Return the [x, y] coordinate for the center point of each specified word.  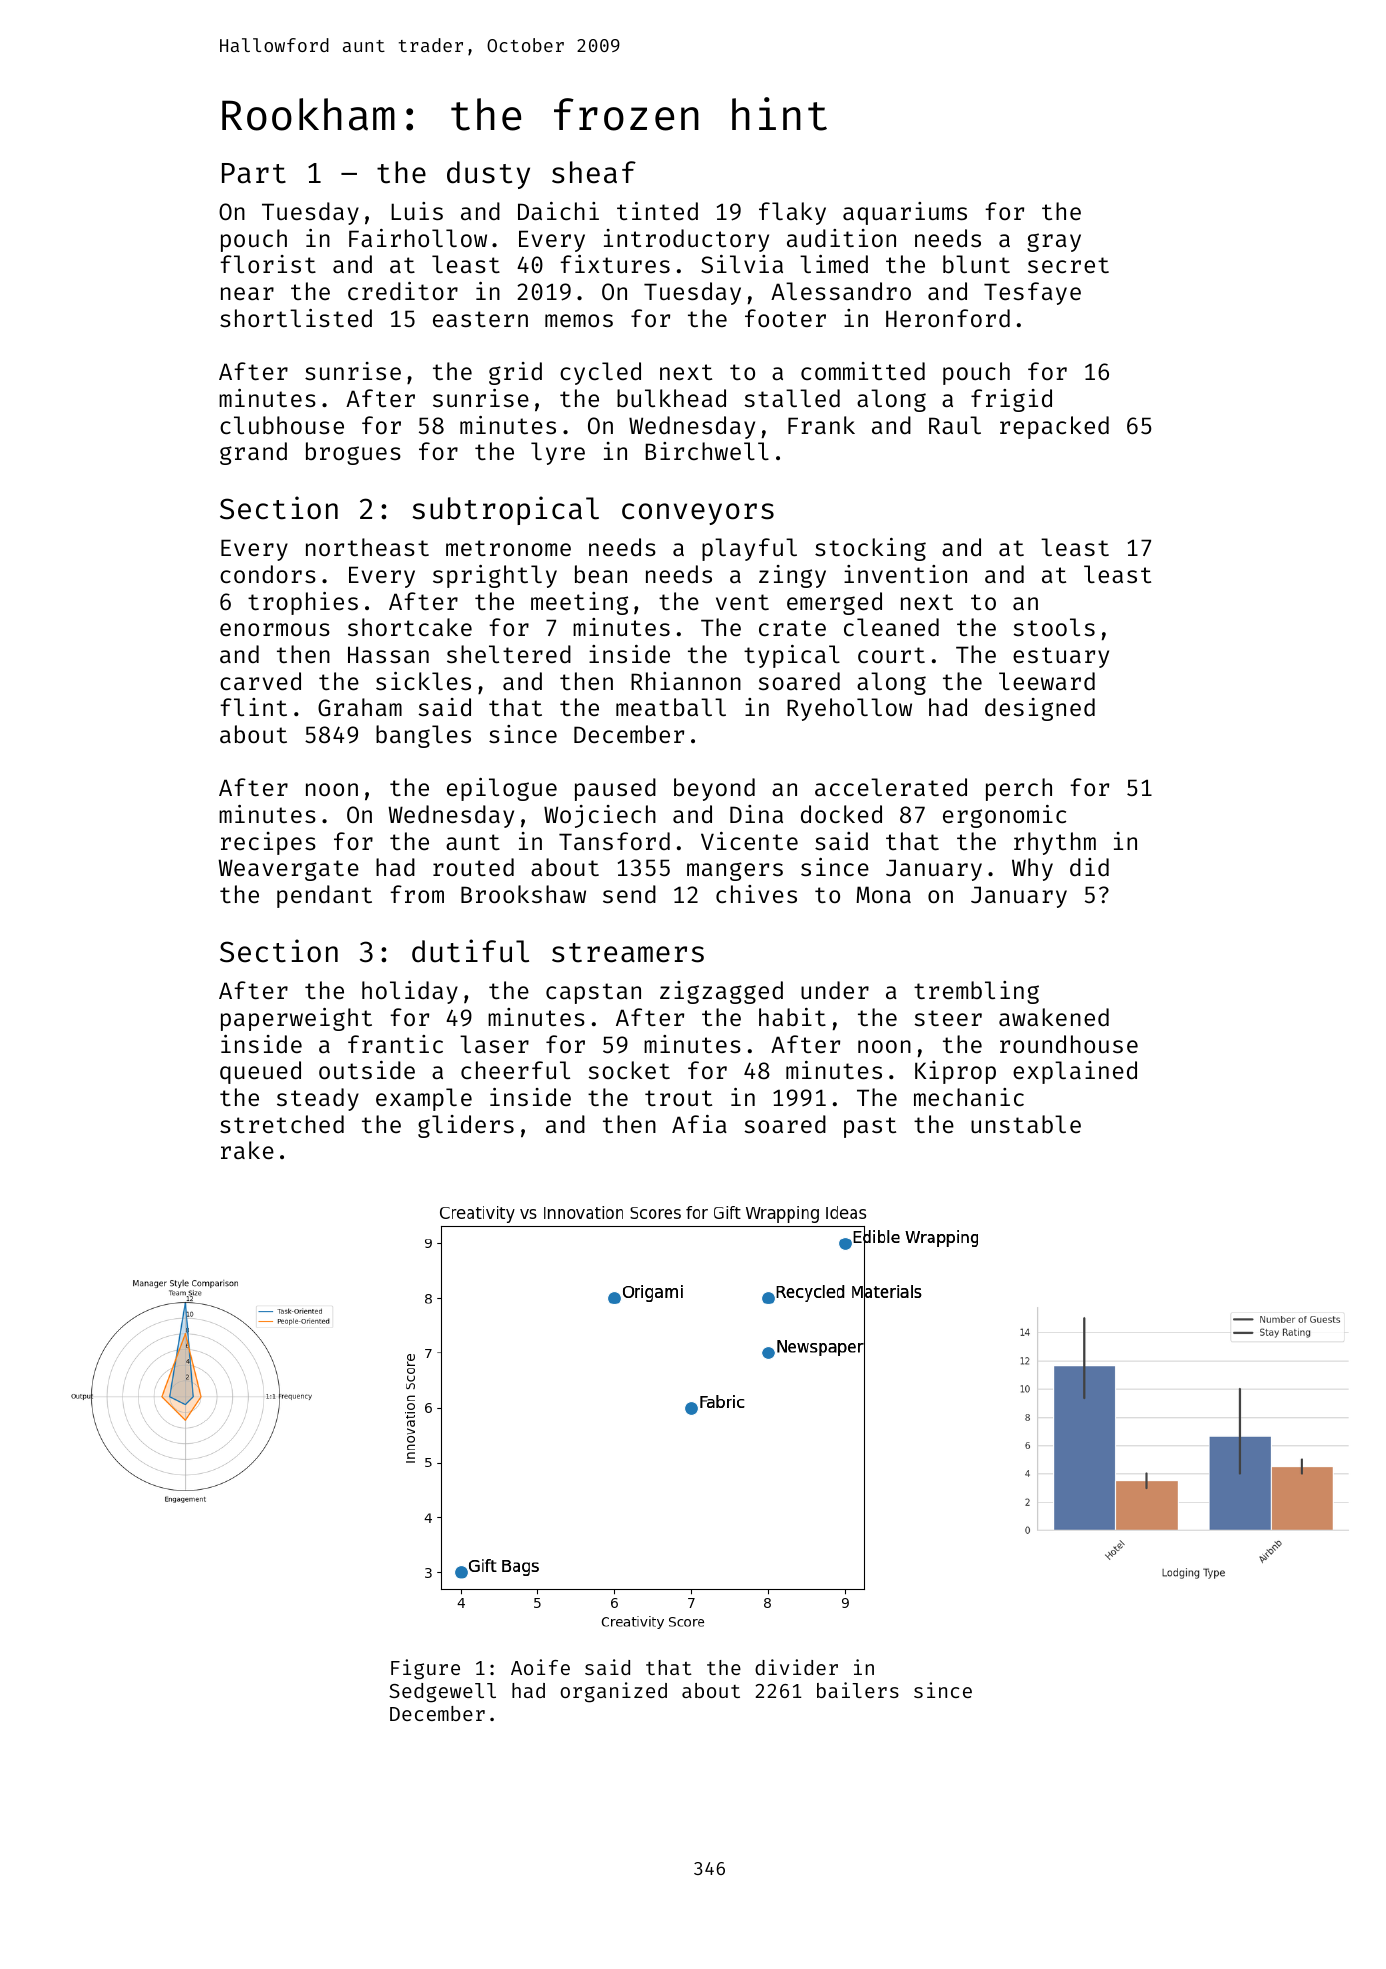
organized [613, 1692]
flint [253, 707]
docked [841, 814]
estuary [1061, 657]
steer [948, 1018]
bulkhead [671, 398]
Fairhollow [418, 238]
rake [247, 1150]
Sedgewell [442, 1693]
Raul [955, 425]
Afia [699, 1124]
